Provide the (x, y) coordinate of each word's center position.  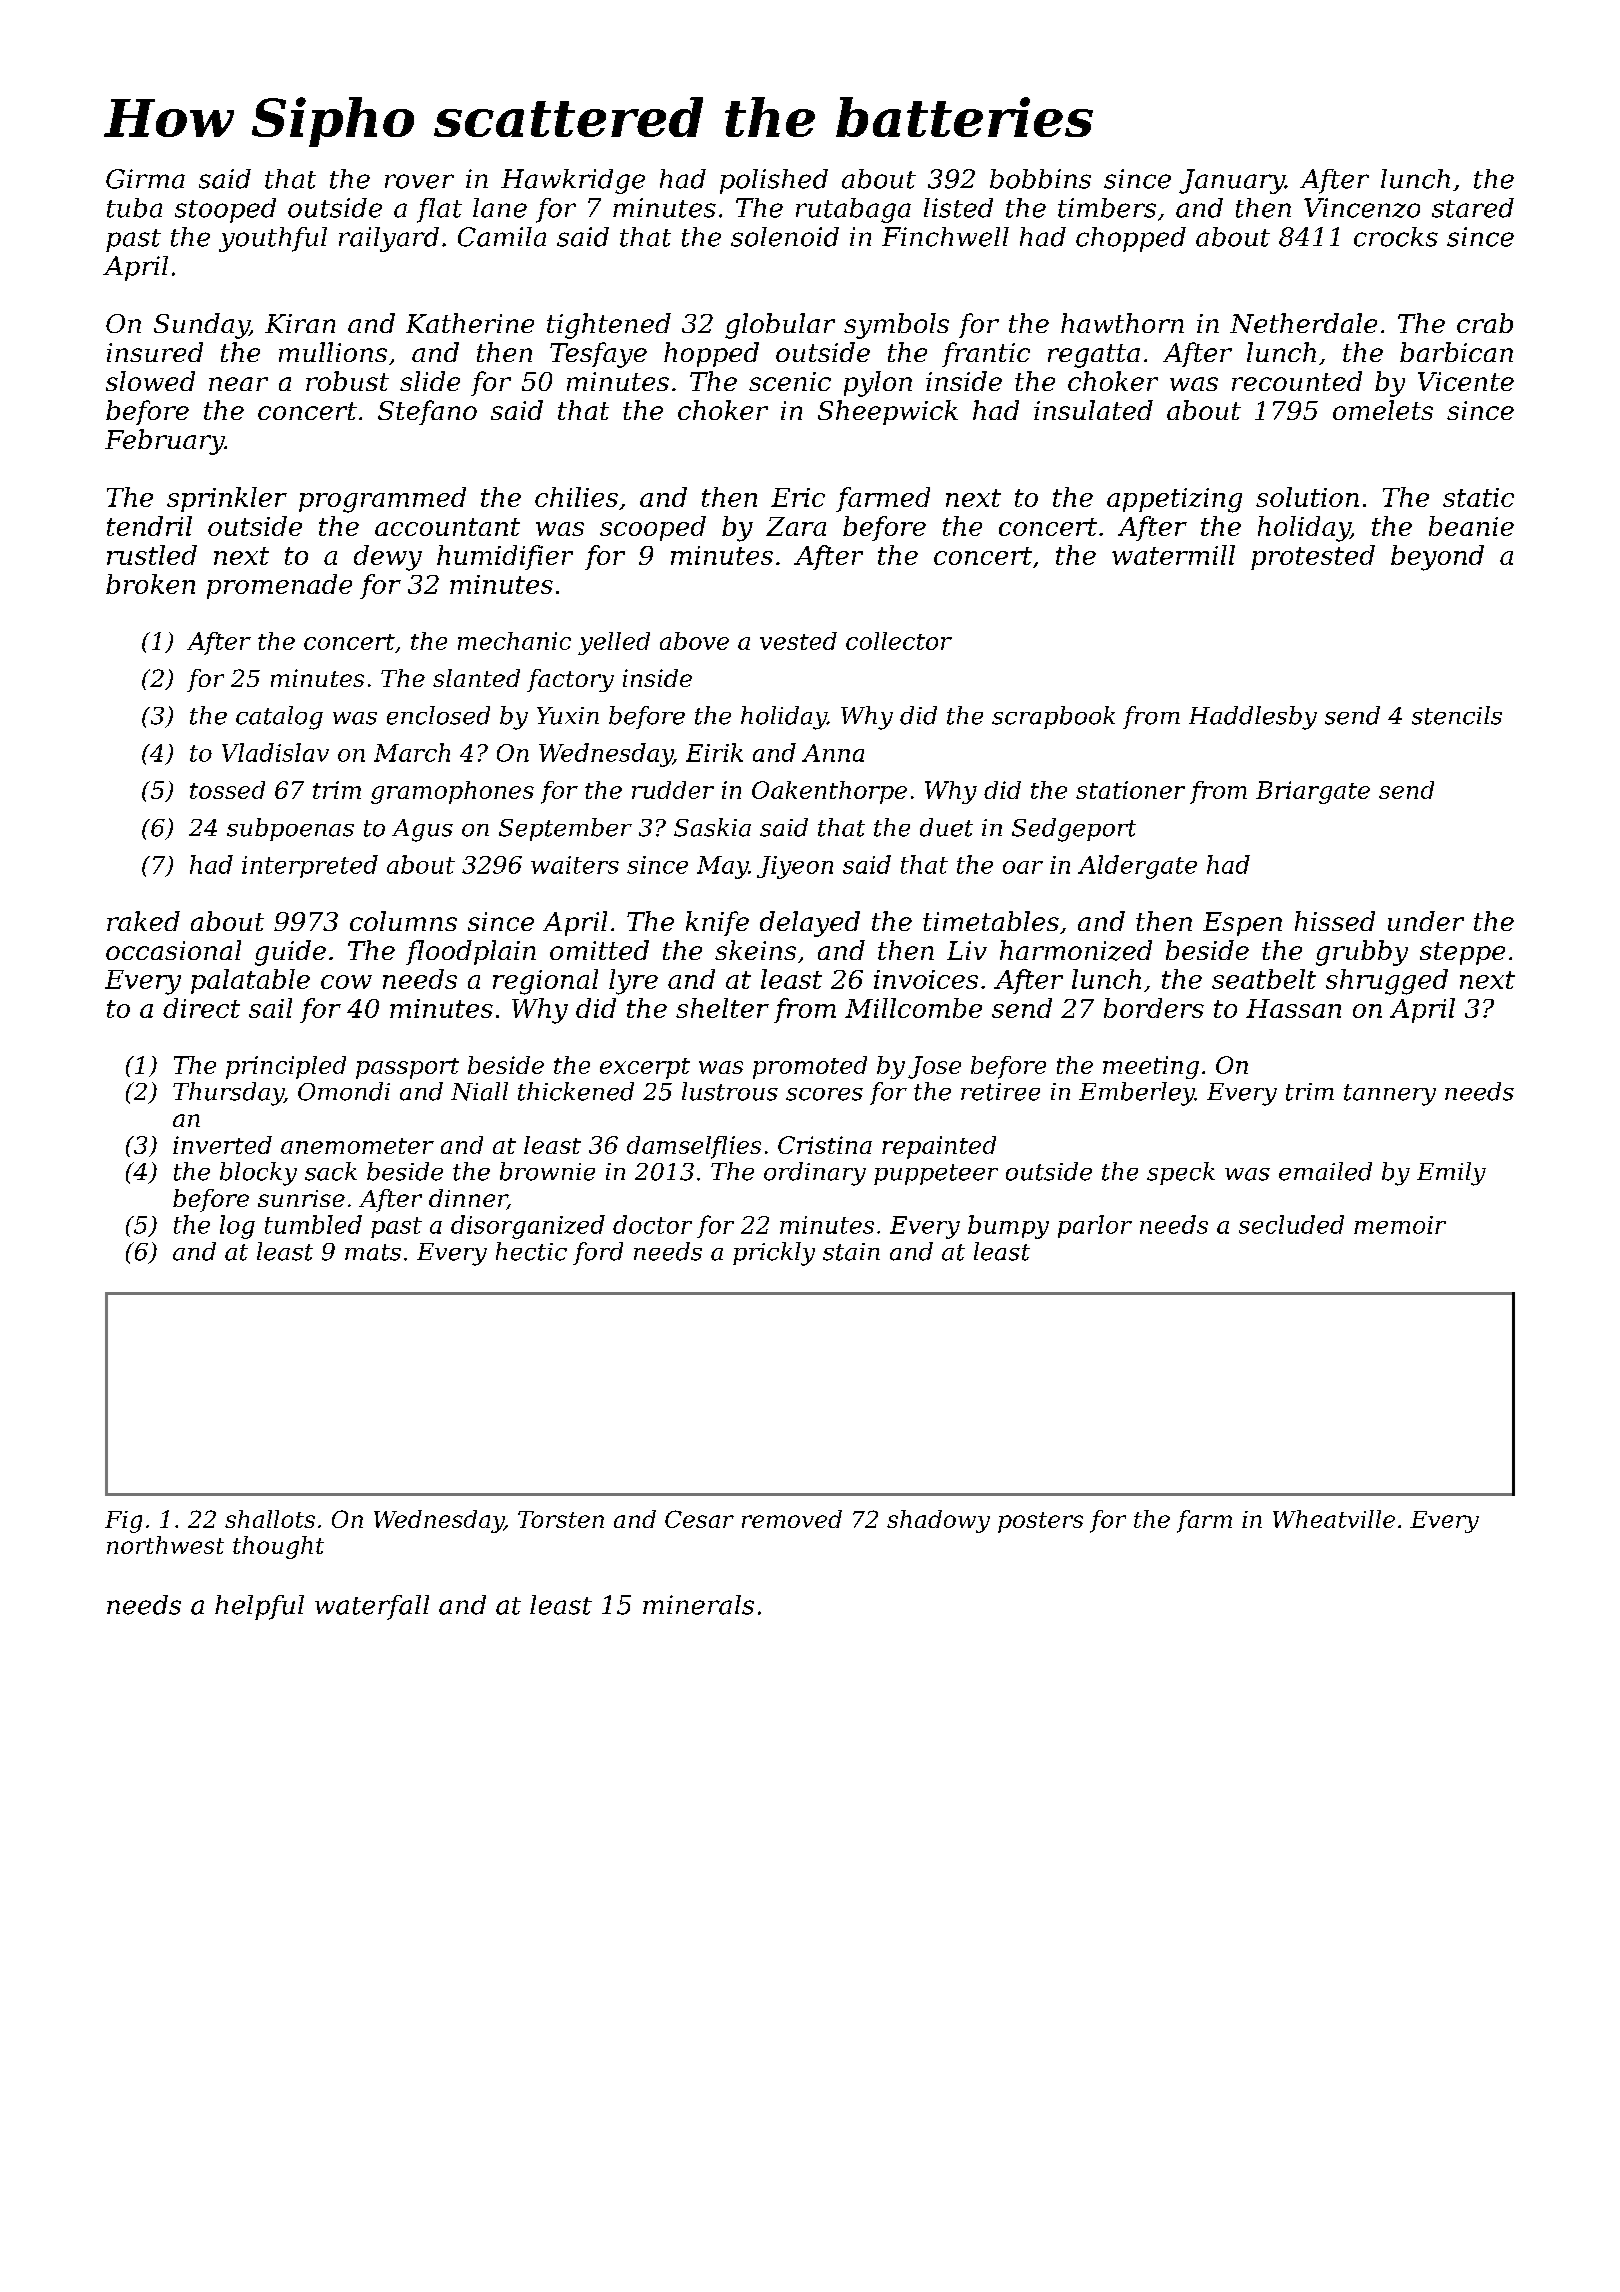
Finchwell (945, 237)
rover (419, 181)
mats (373, 1252)
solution (1307, 497)
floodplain (471, 952)
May (723, 867)
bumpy (1008, 1227)
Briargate (1313, 792)
